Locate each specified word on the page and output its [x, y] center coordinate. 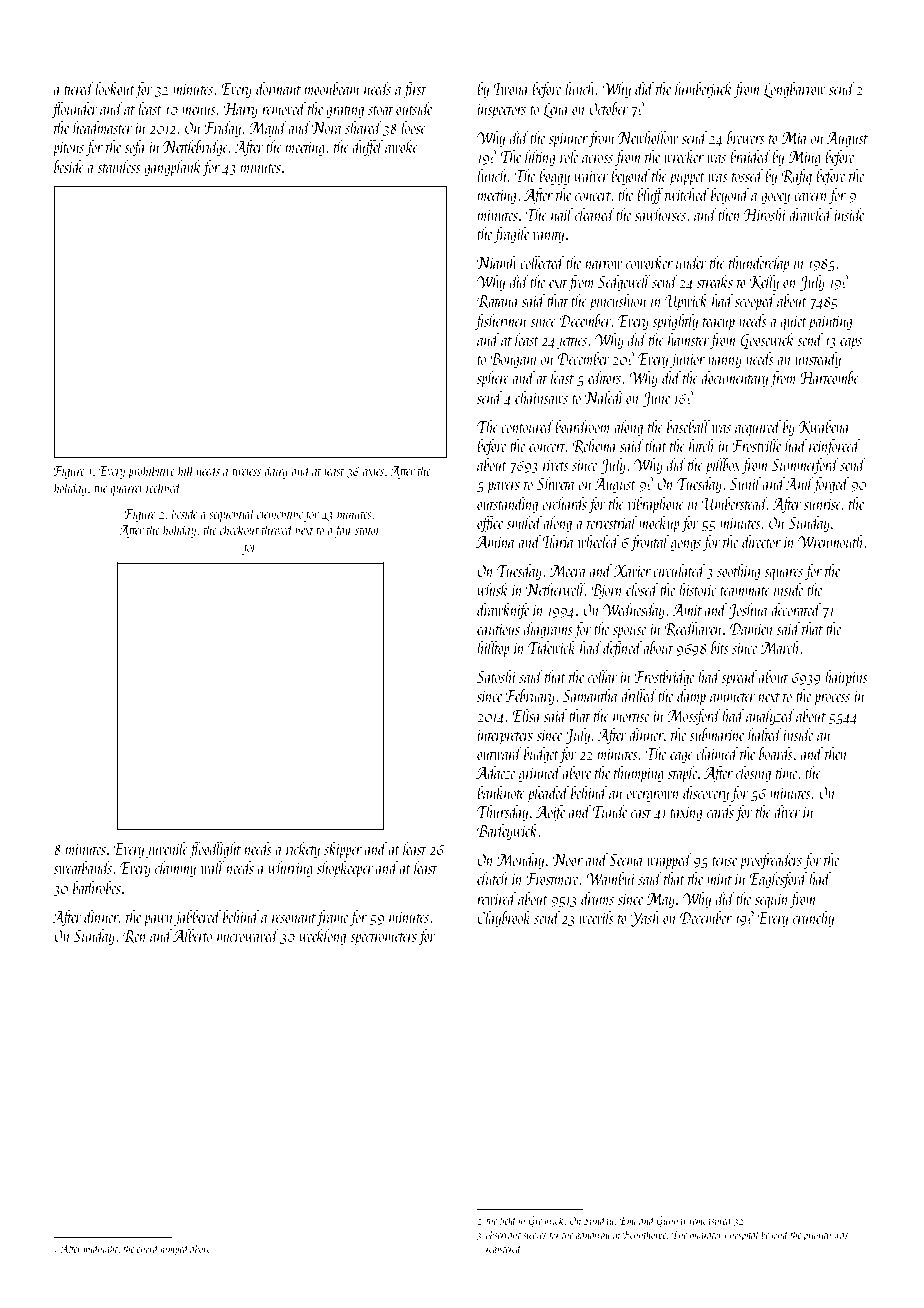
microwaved [248, 935]
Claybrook [504, 919]
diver [787, 811]
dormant [278, 88]
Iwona [510, 89]
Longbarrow [794, 90]
